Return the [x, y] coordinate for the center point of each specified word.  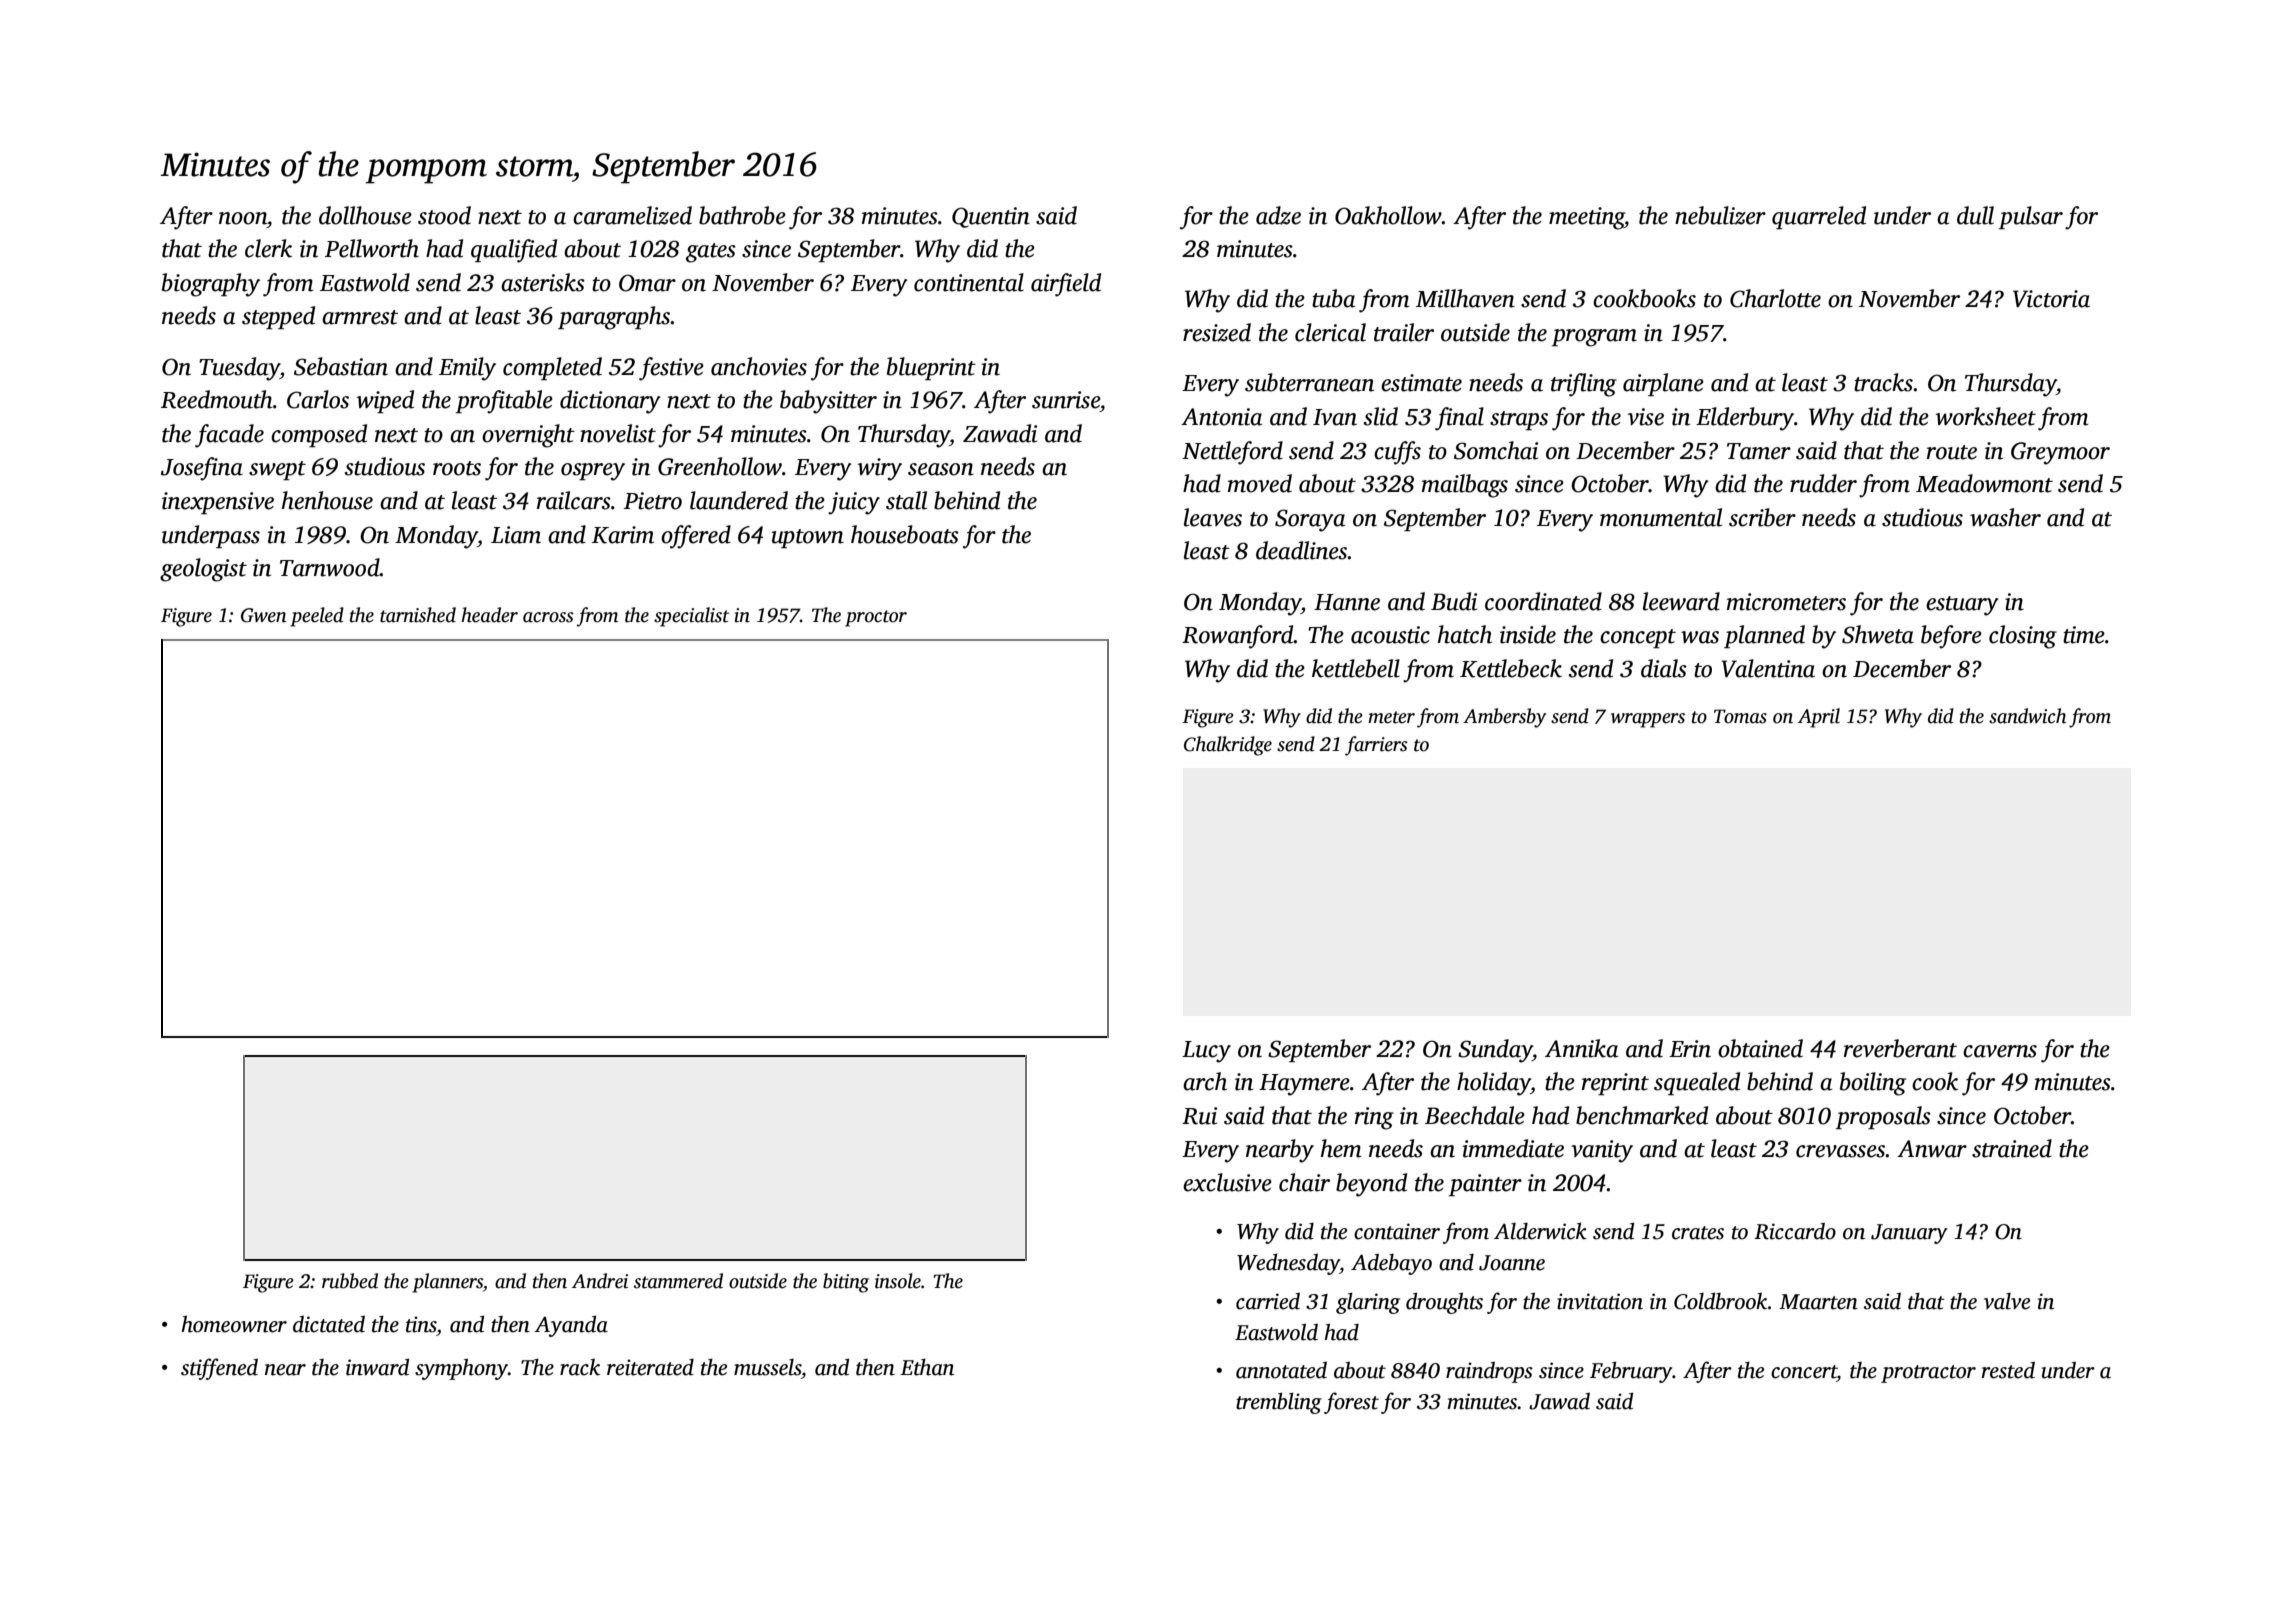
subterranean [1309, 382]
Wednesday [1288, 1264]
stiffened [219, 1369]
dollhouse [365, 215]
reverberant [1900, 1048]
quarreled [1819, 217]
